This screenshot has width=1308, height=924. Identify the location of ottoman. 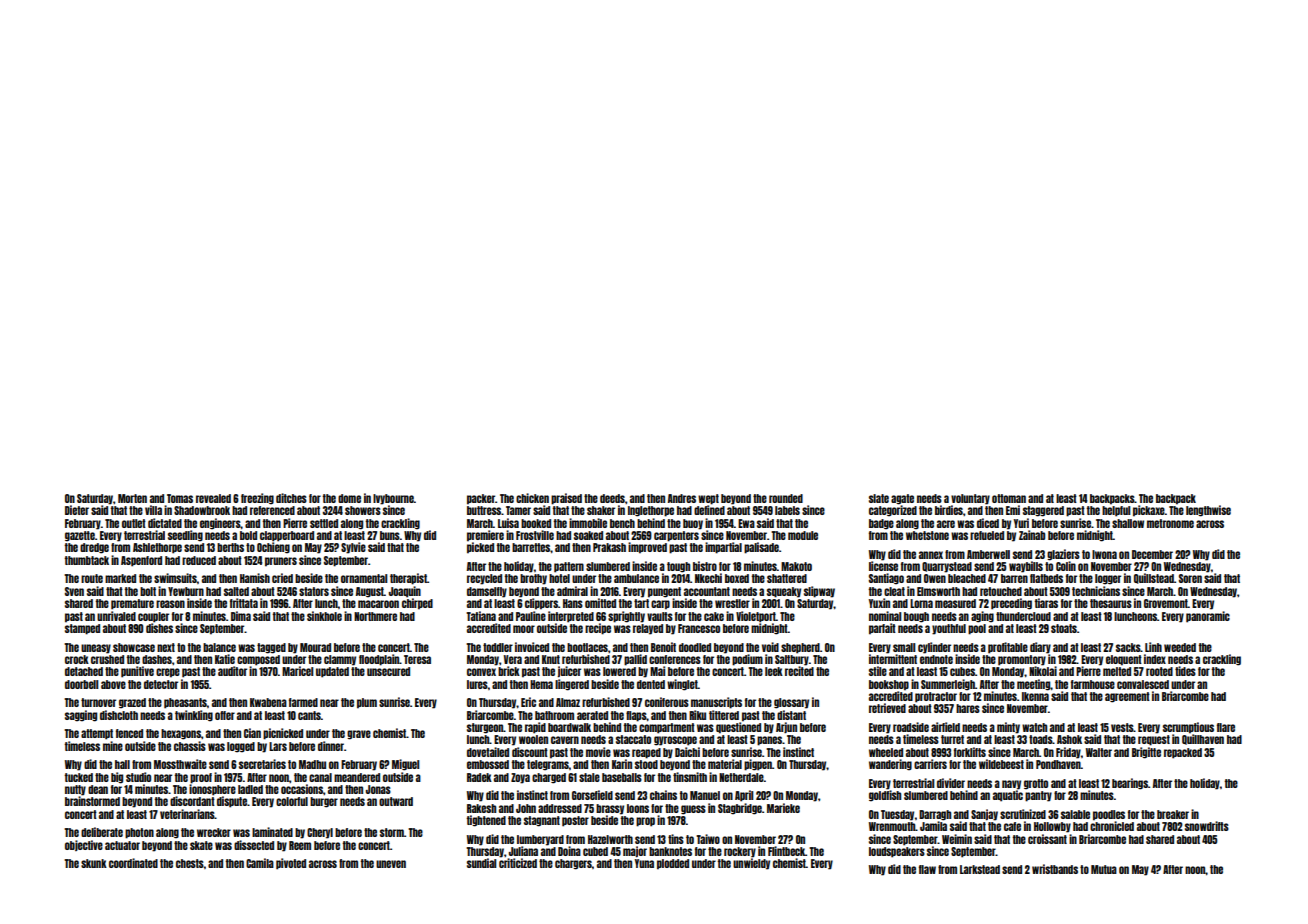
(1009, 498).
